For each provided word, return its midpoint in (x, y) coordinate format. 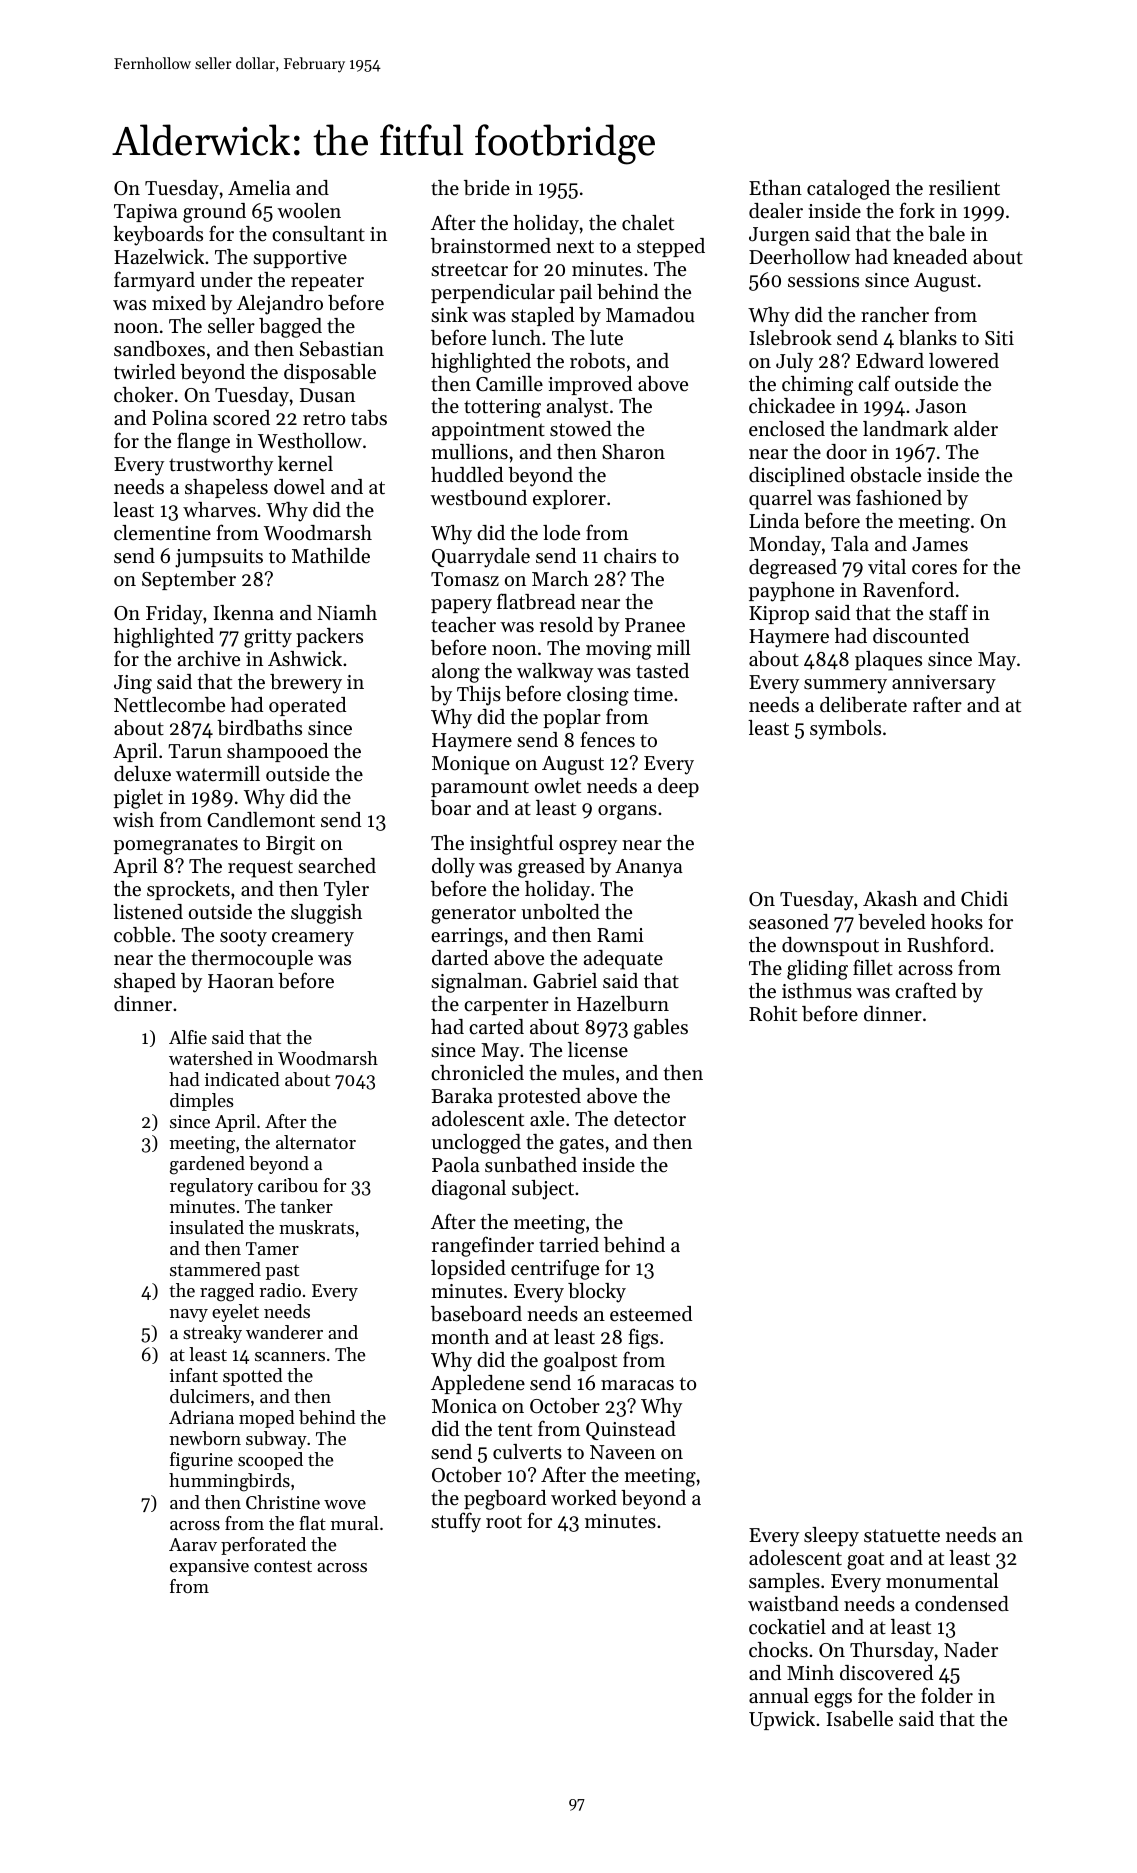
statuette (902, 1536)
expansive (209, 1567)
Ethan (775, 188)
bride (487, 188)
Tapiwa (146, 213)
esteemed (651, 1314)
